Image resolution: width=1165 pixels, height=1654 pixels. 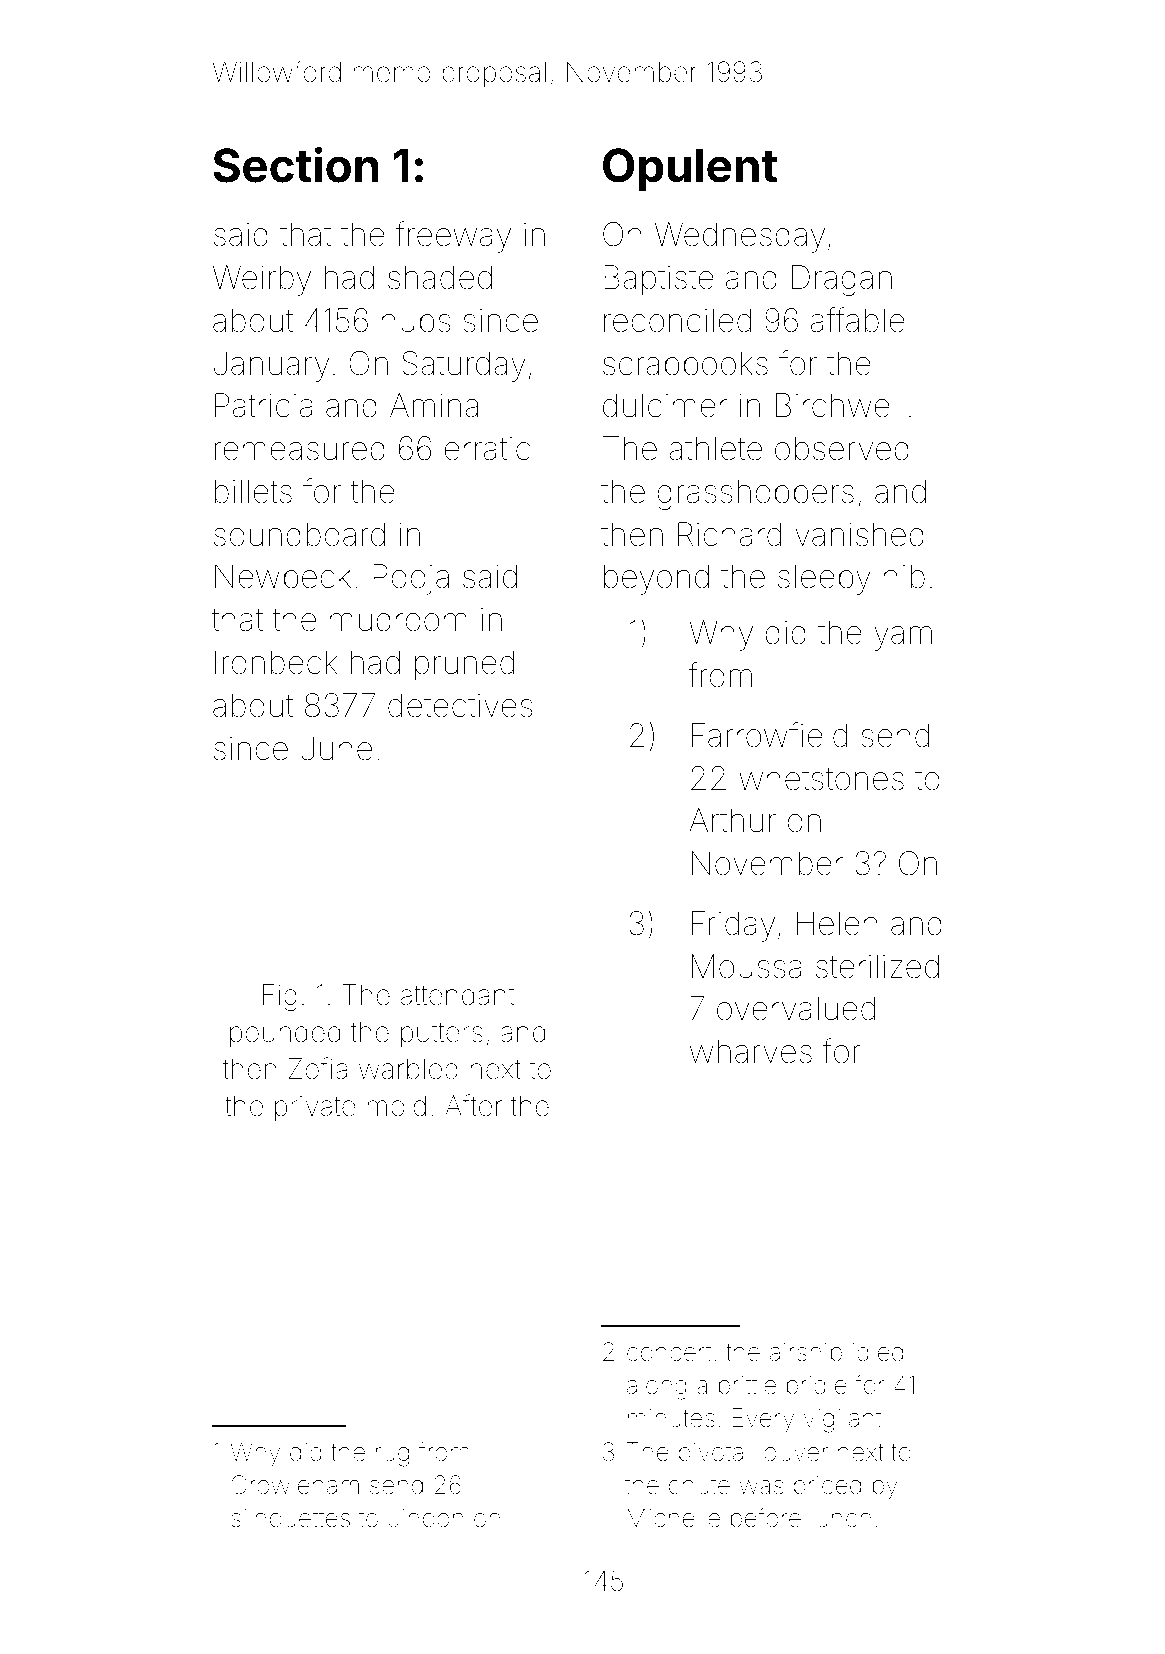 What do you see at coordinates (295, 1485) in the image?
I see `Crowleham` at bounding box center [295, 1485].
